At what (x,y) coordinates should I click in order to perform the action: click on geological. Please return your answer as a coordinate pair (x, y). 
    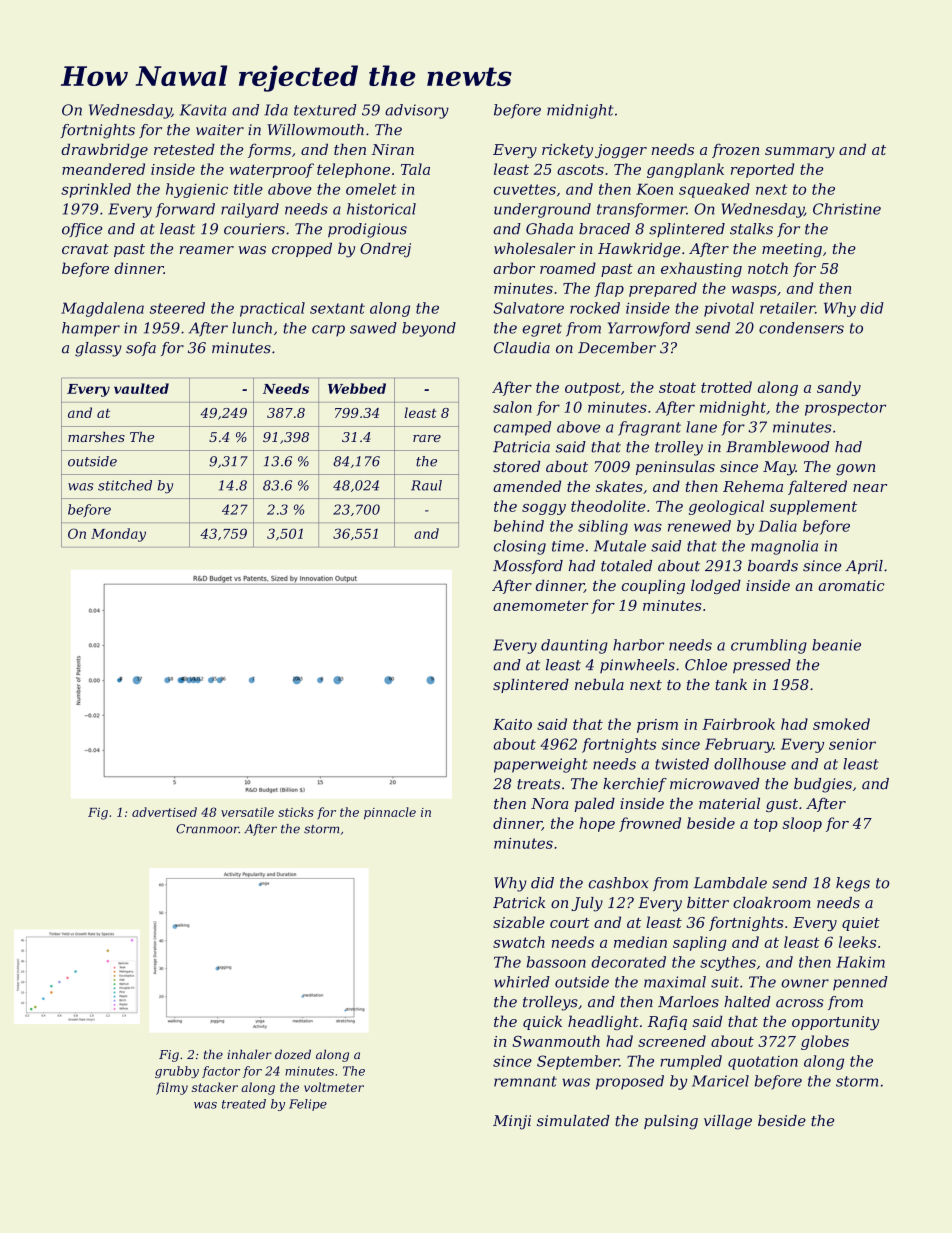
    Looking at the image, I should click on (726, 507).
